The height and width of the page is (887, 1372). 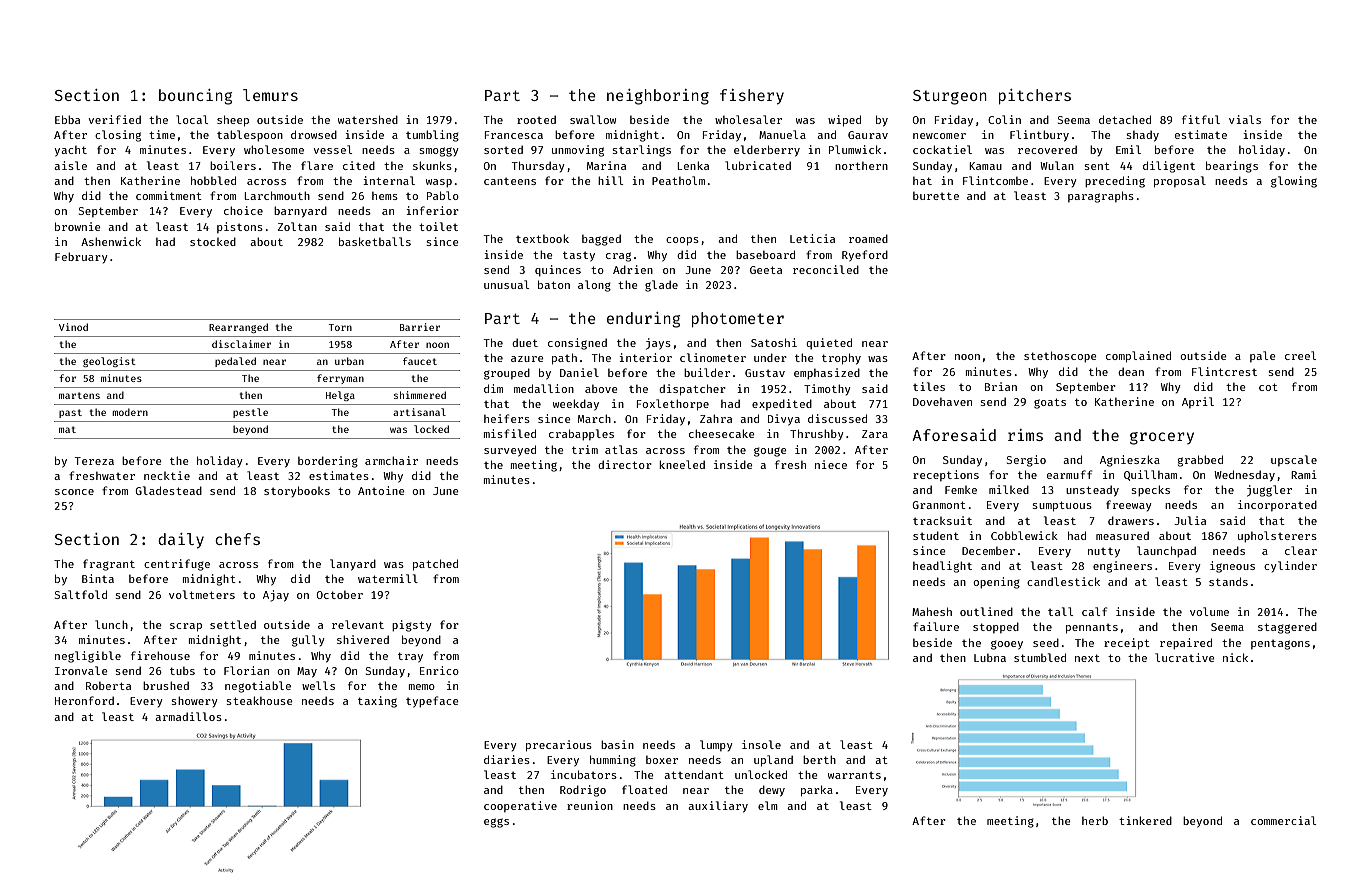 What do you see at coordinates (1294, 182) in the page?
I see `glowing` at bounding box center [1294, 182].
